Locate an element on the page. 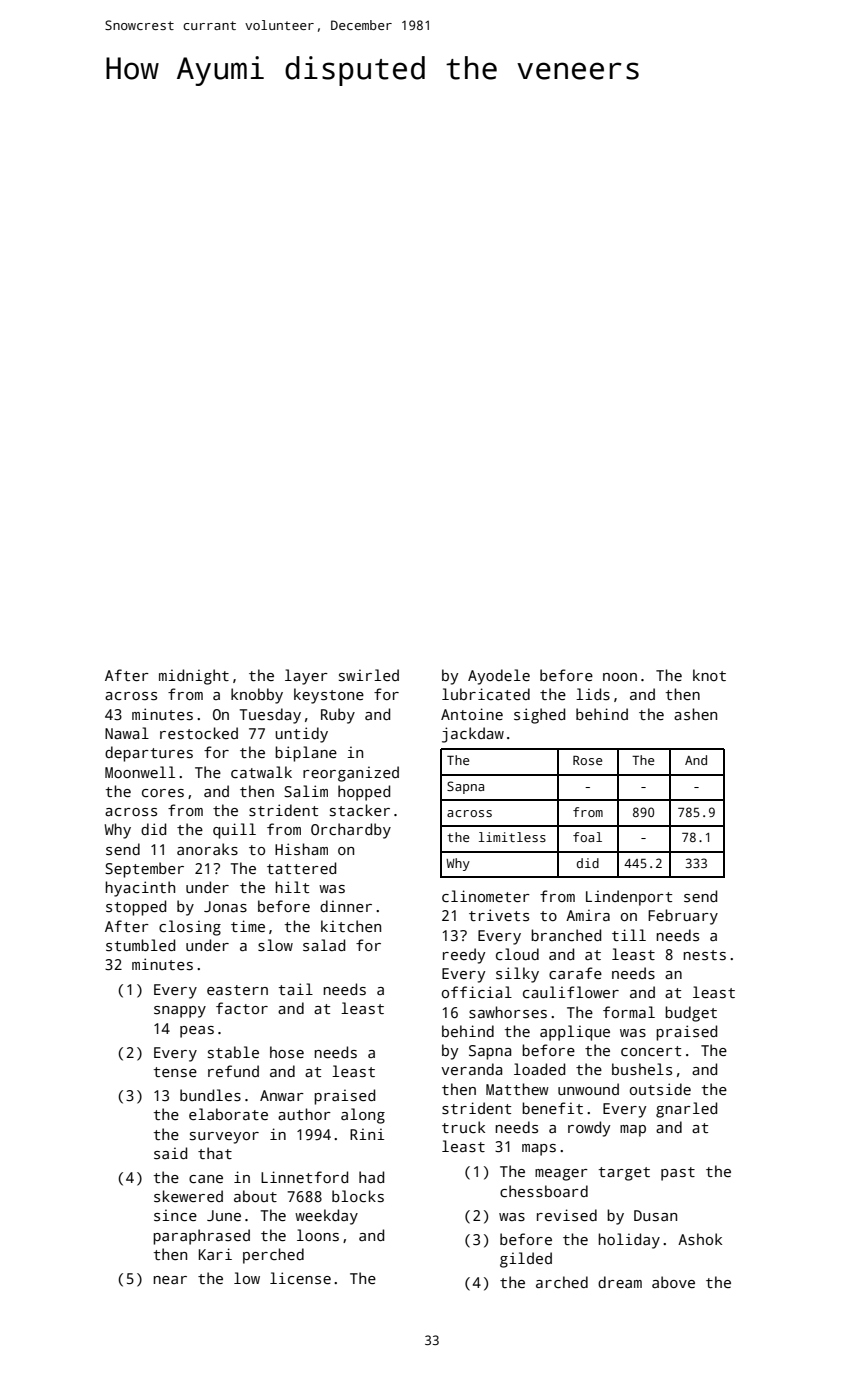  formal is located at coordinates (629, 1012).
